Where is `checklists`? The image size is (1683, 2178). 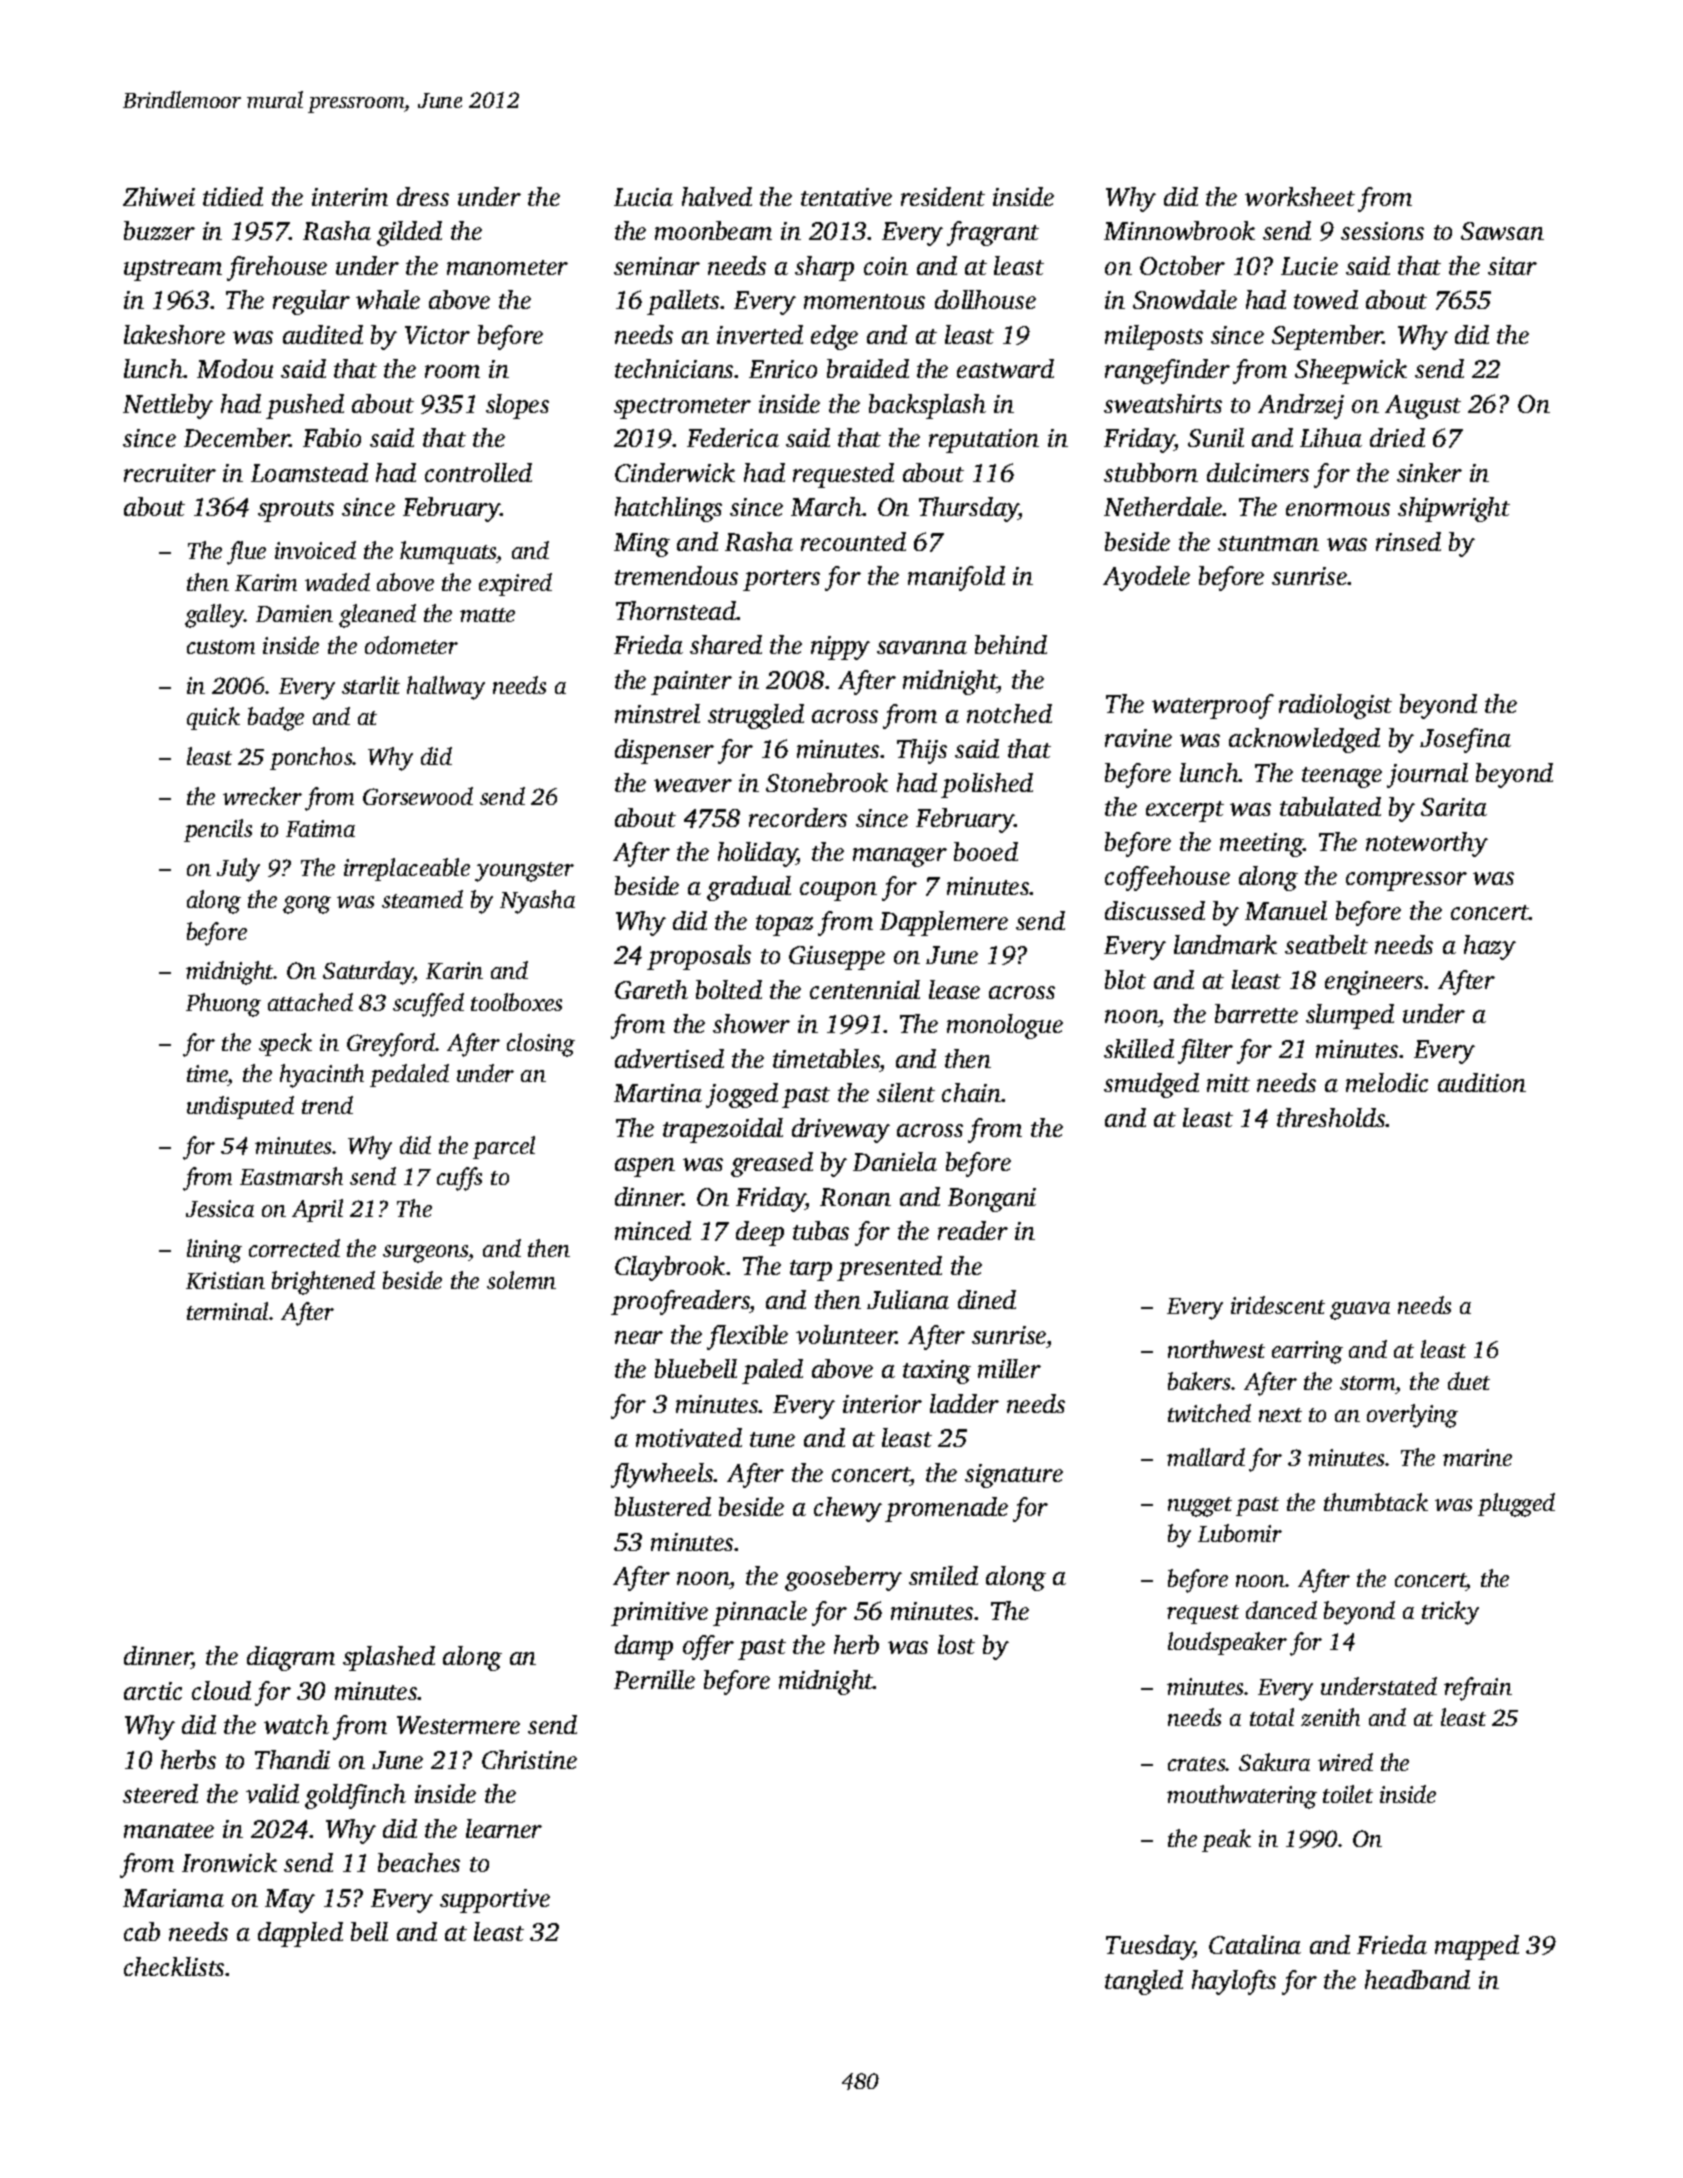 checklists is located at coordinates (174, 1966).
